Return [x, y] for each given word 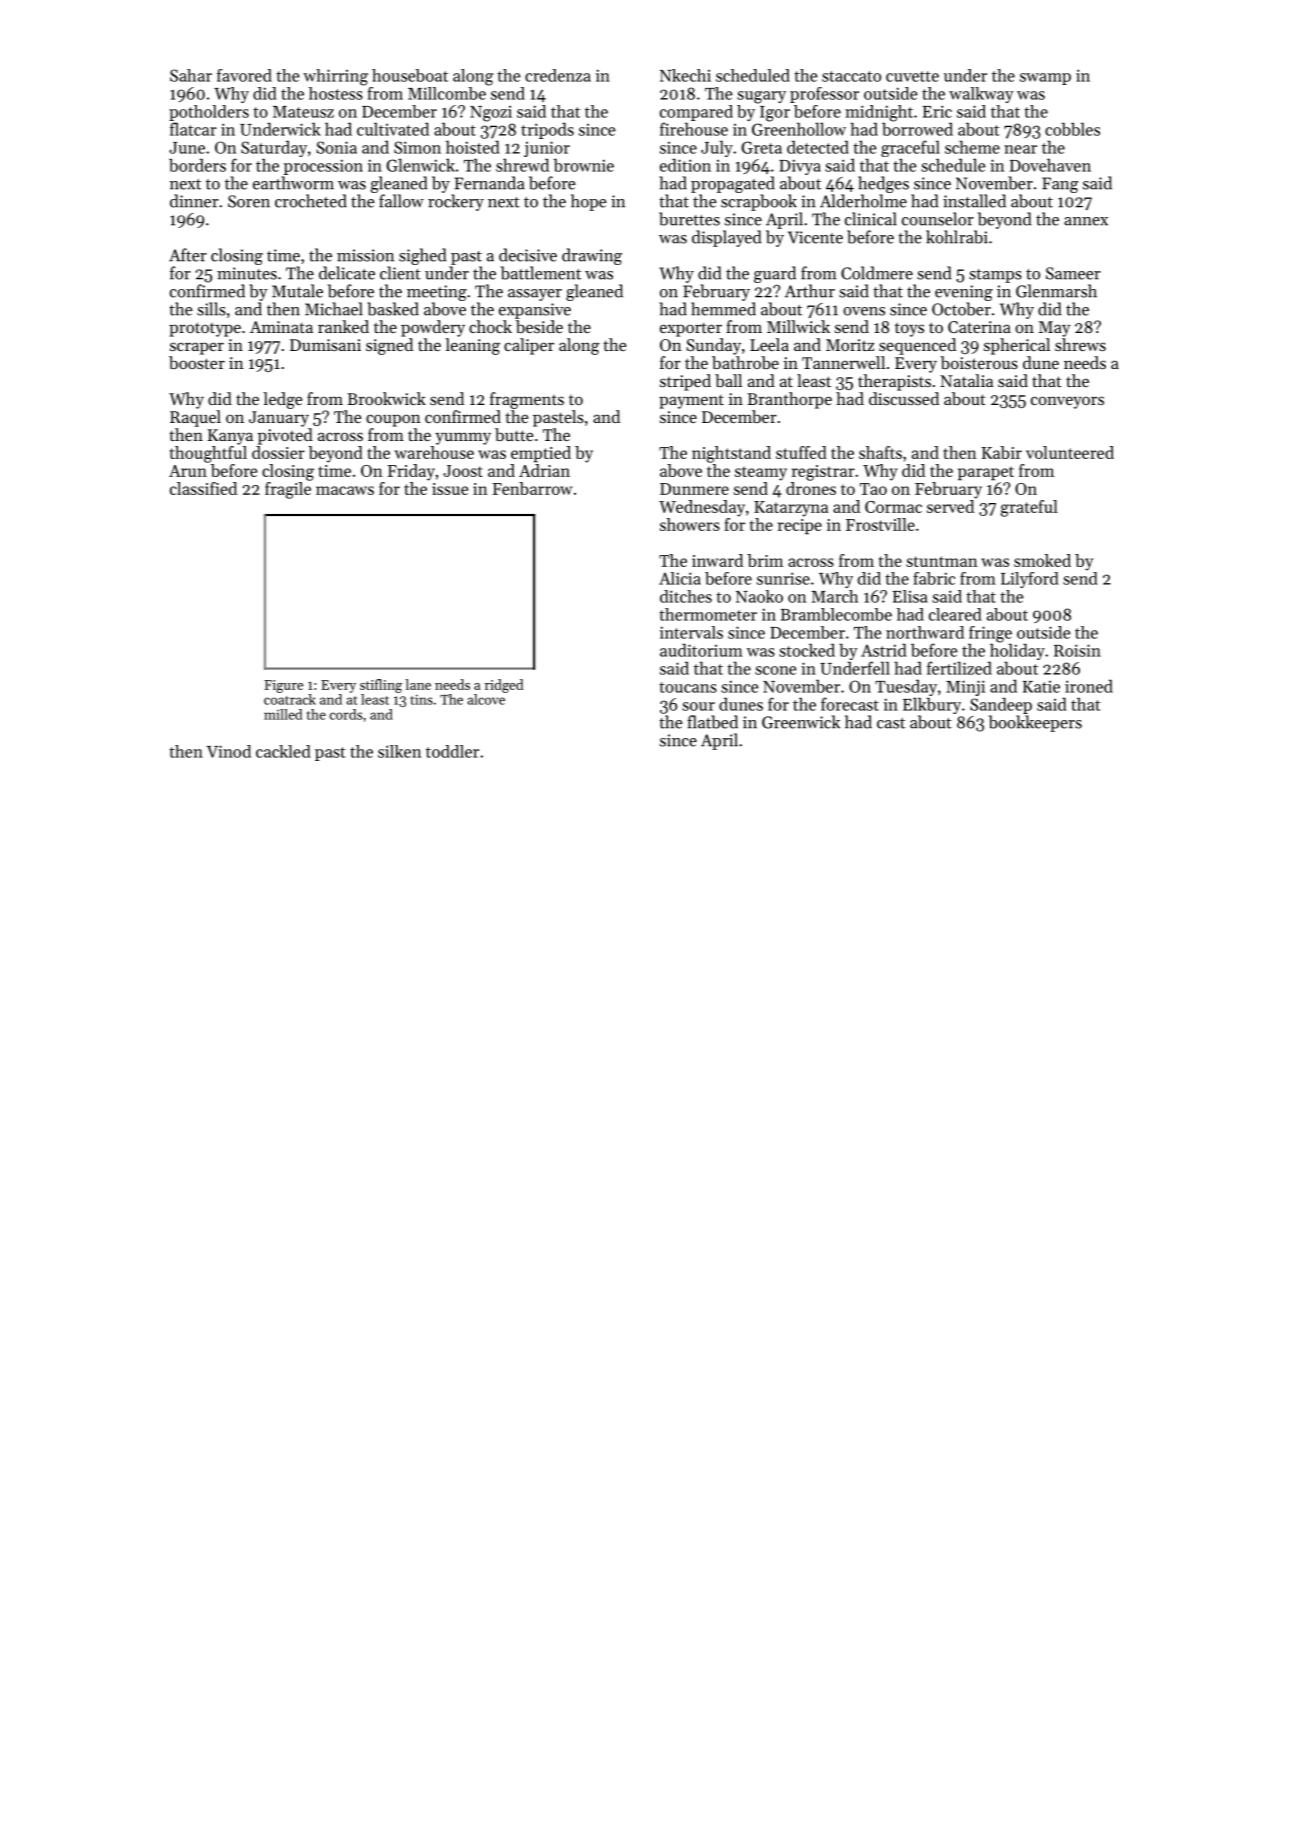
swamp [1045, 79]
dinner [194, 201]
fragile [288, 490]
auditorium [701, 650]
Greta [761, 147]
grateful [1029, 508]
